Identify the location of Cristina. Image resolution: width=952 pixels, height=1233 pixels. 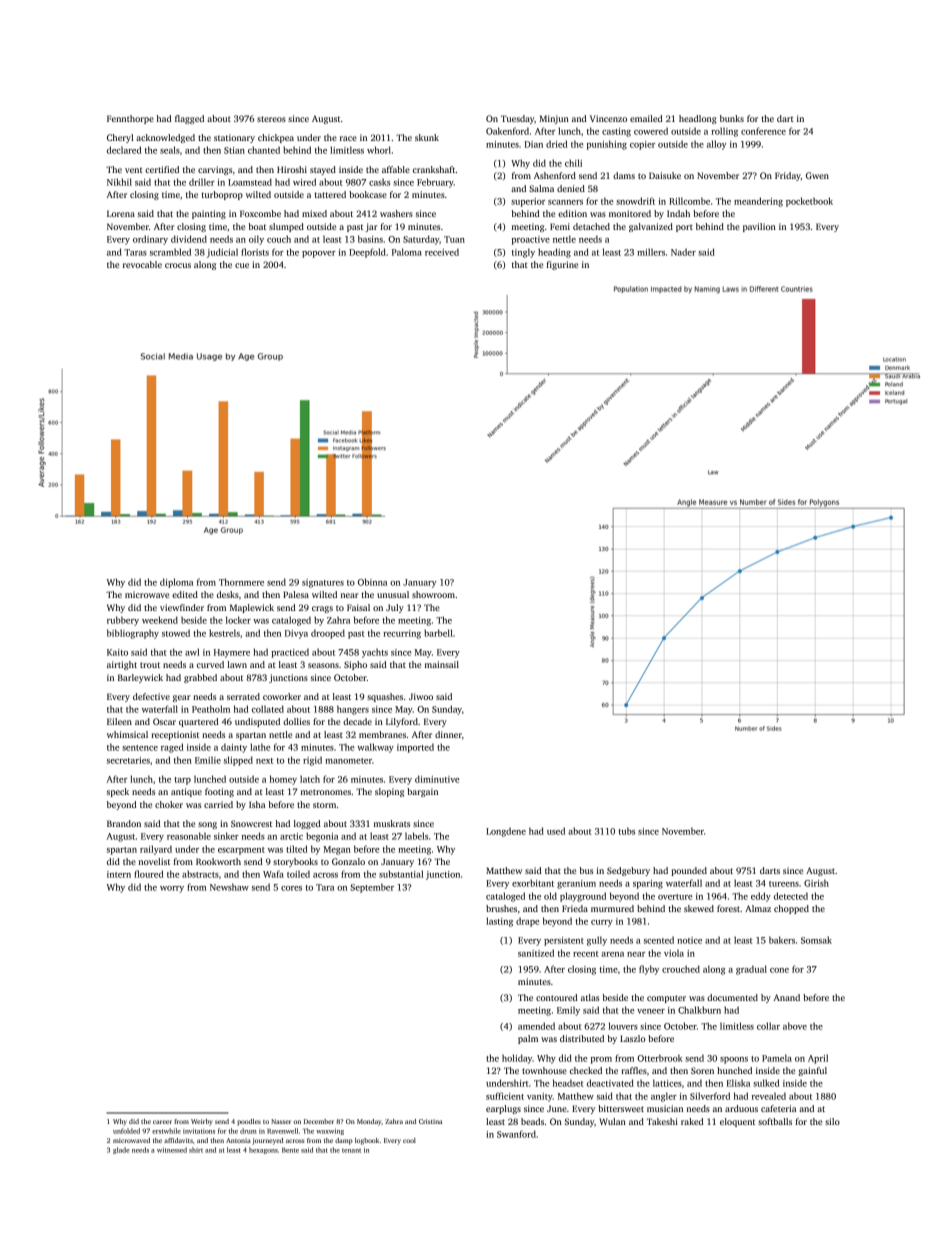
(430, 1121).
